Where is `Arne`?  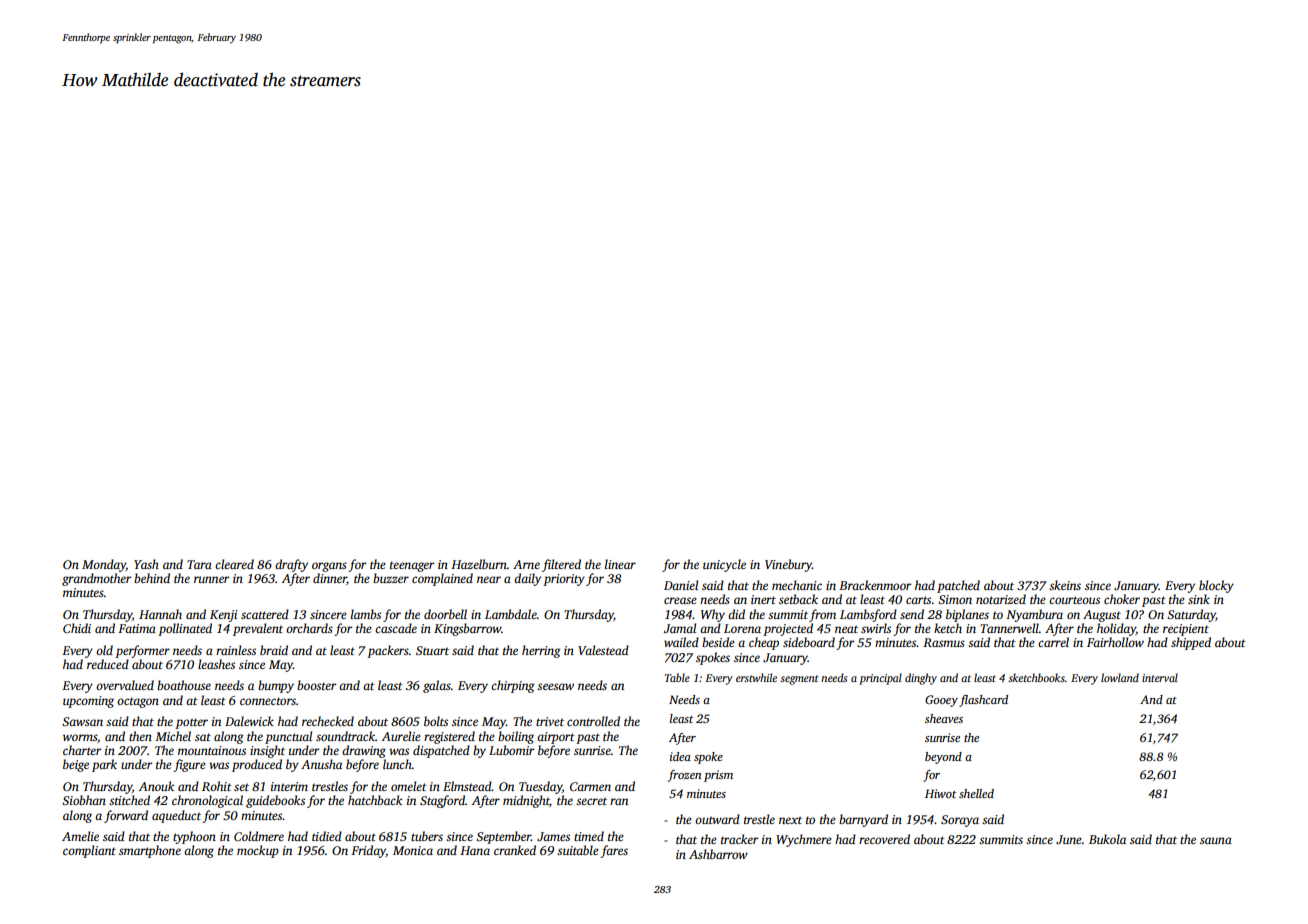
Arne is located at coordinates (526, 564).
